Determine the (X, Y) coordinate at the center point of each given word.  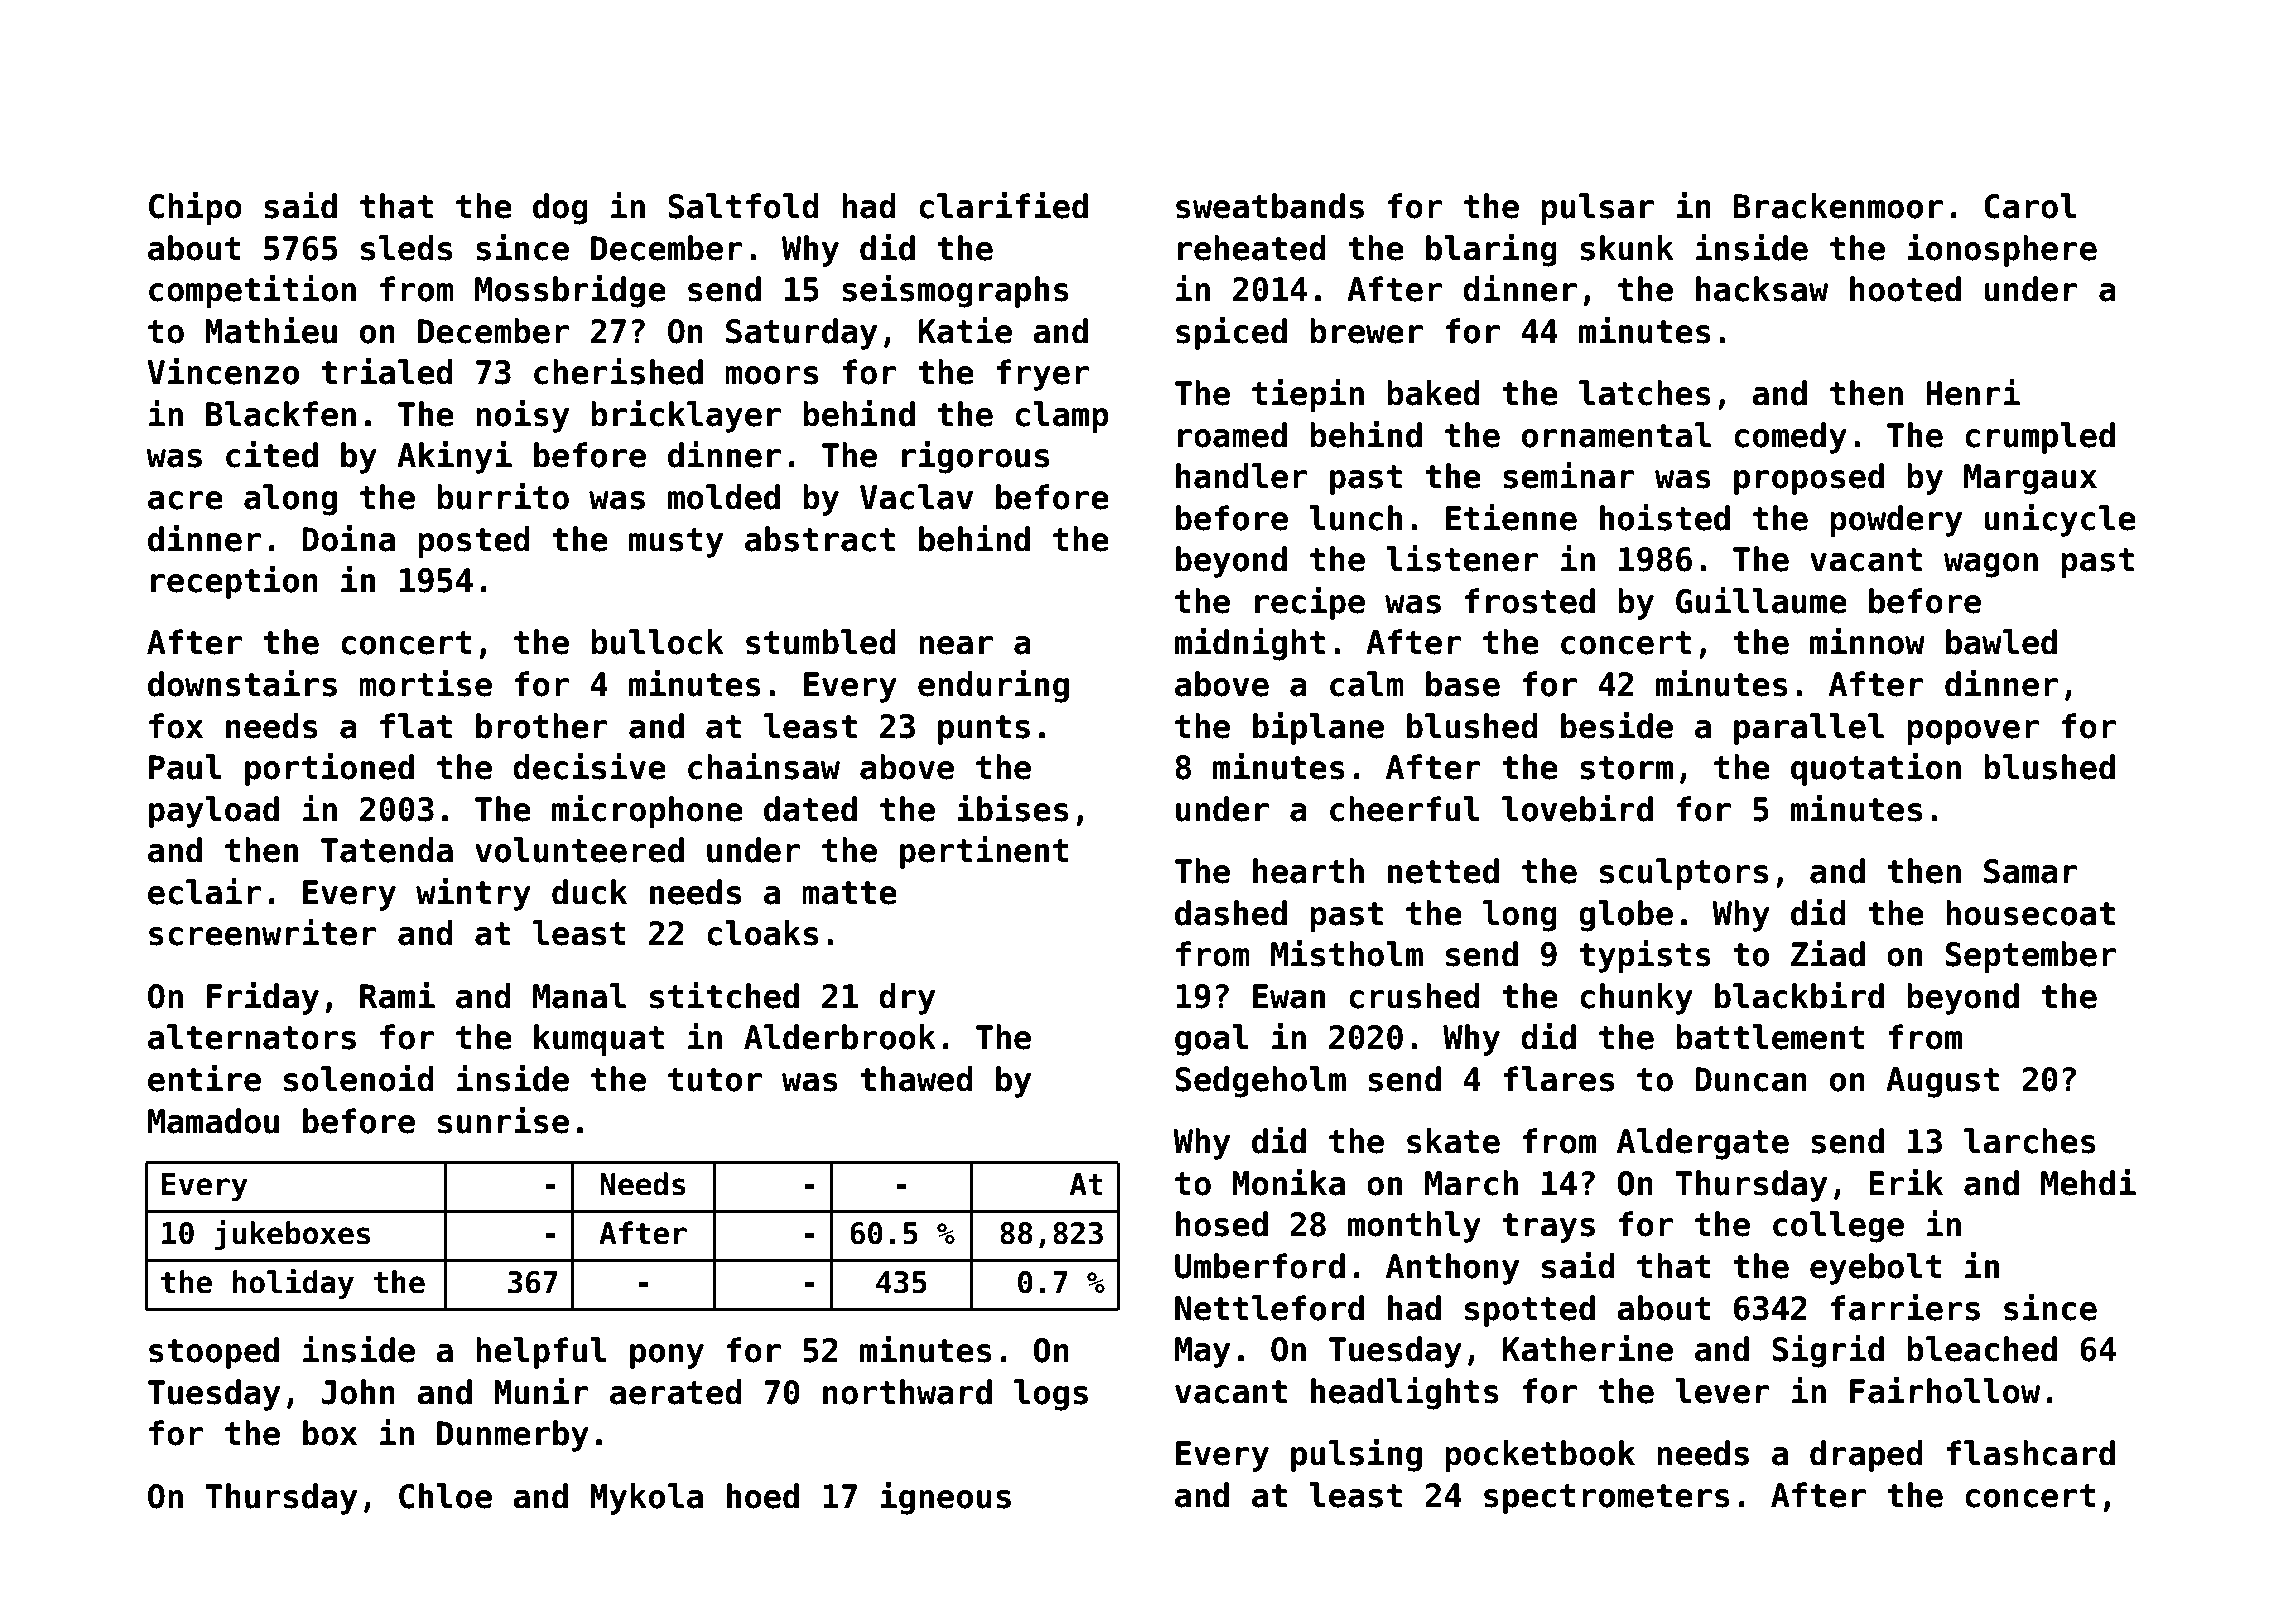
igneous (945, 1498)
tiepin (1308, 395)
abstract (820, 539)
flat (416, 726)
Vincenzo (223, 371)
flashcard (2030, 1453)
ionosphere (2002, 250)
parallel (1809, 729)
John (358, 1392)
